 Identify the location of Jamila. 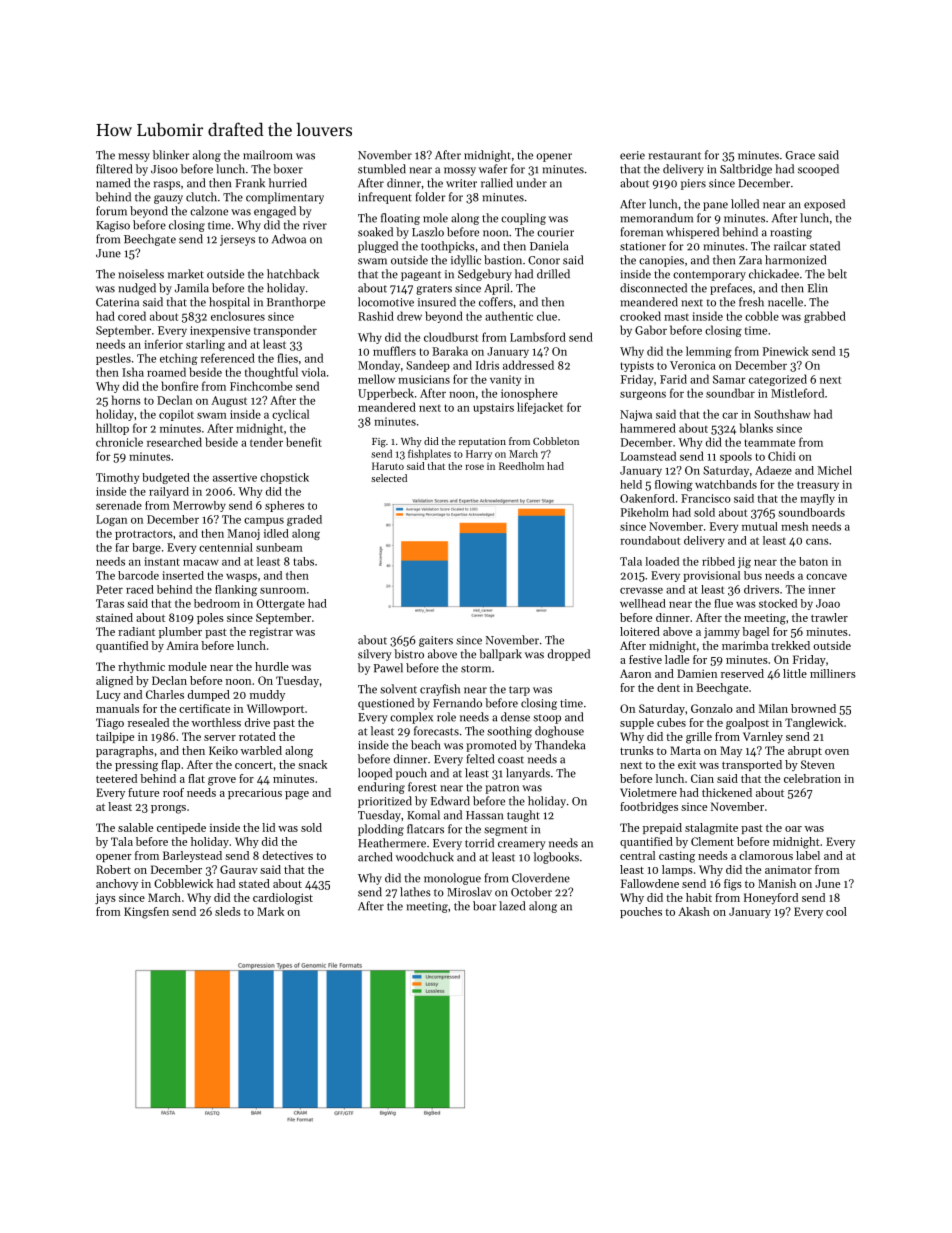
(192, 288).
